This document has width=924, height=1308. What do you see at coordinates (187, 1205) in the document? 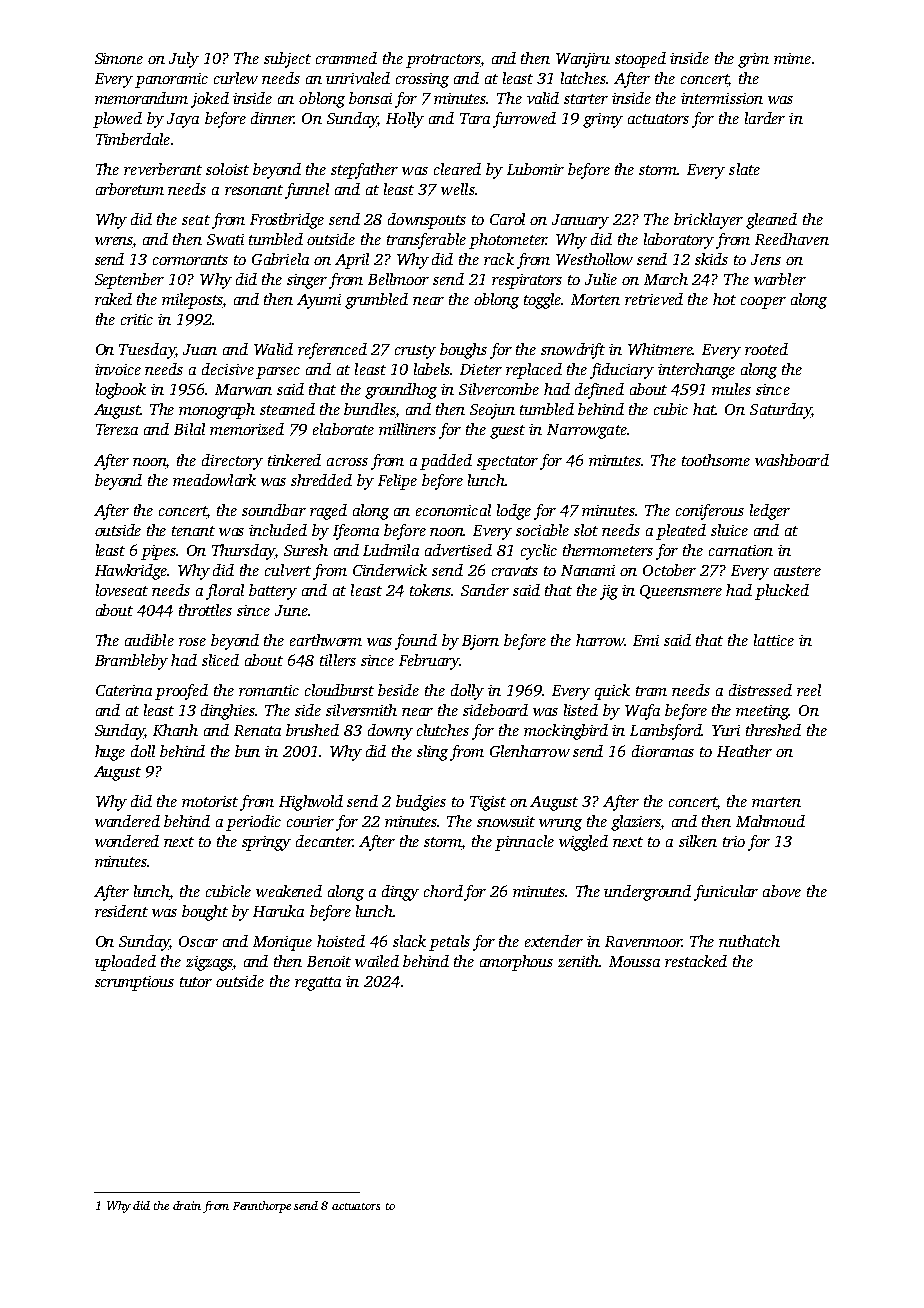
I see `drain` at bounding box center [187, 1205].
